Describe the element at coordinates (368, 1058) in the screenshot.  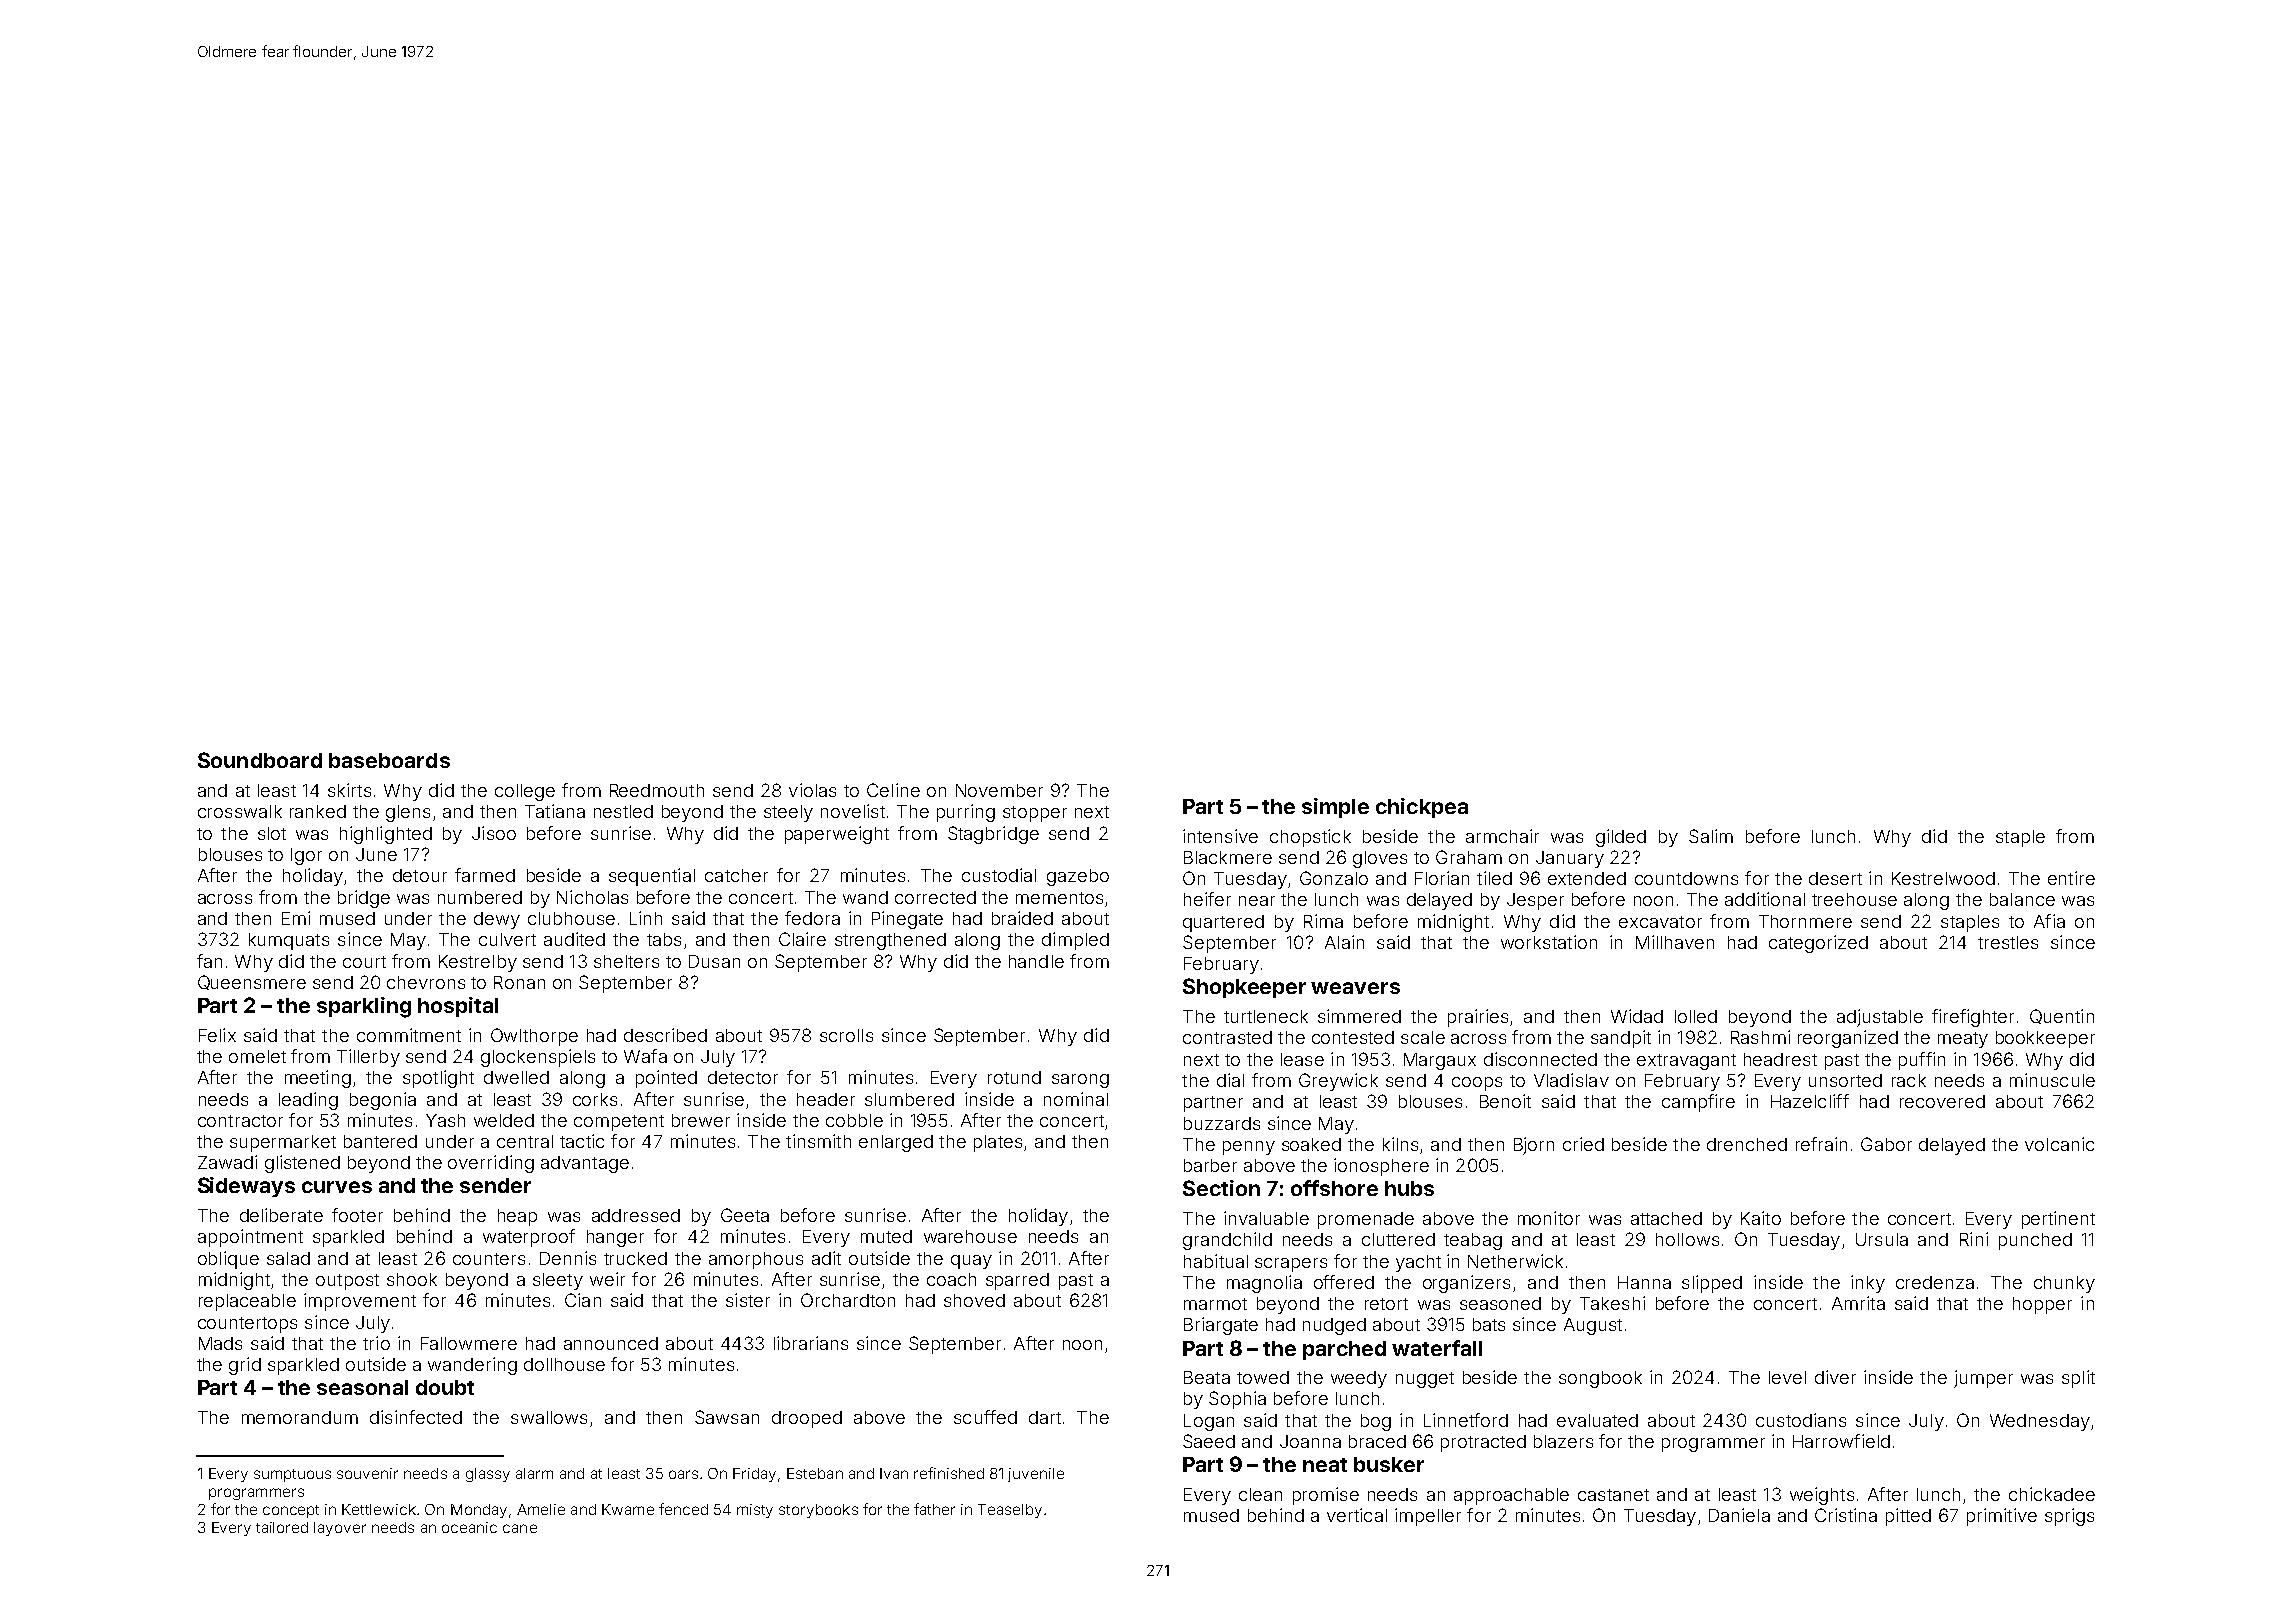
I see `Tillerby` at that location.
